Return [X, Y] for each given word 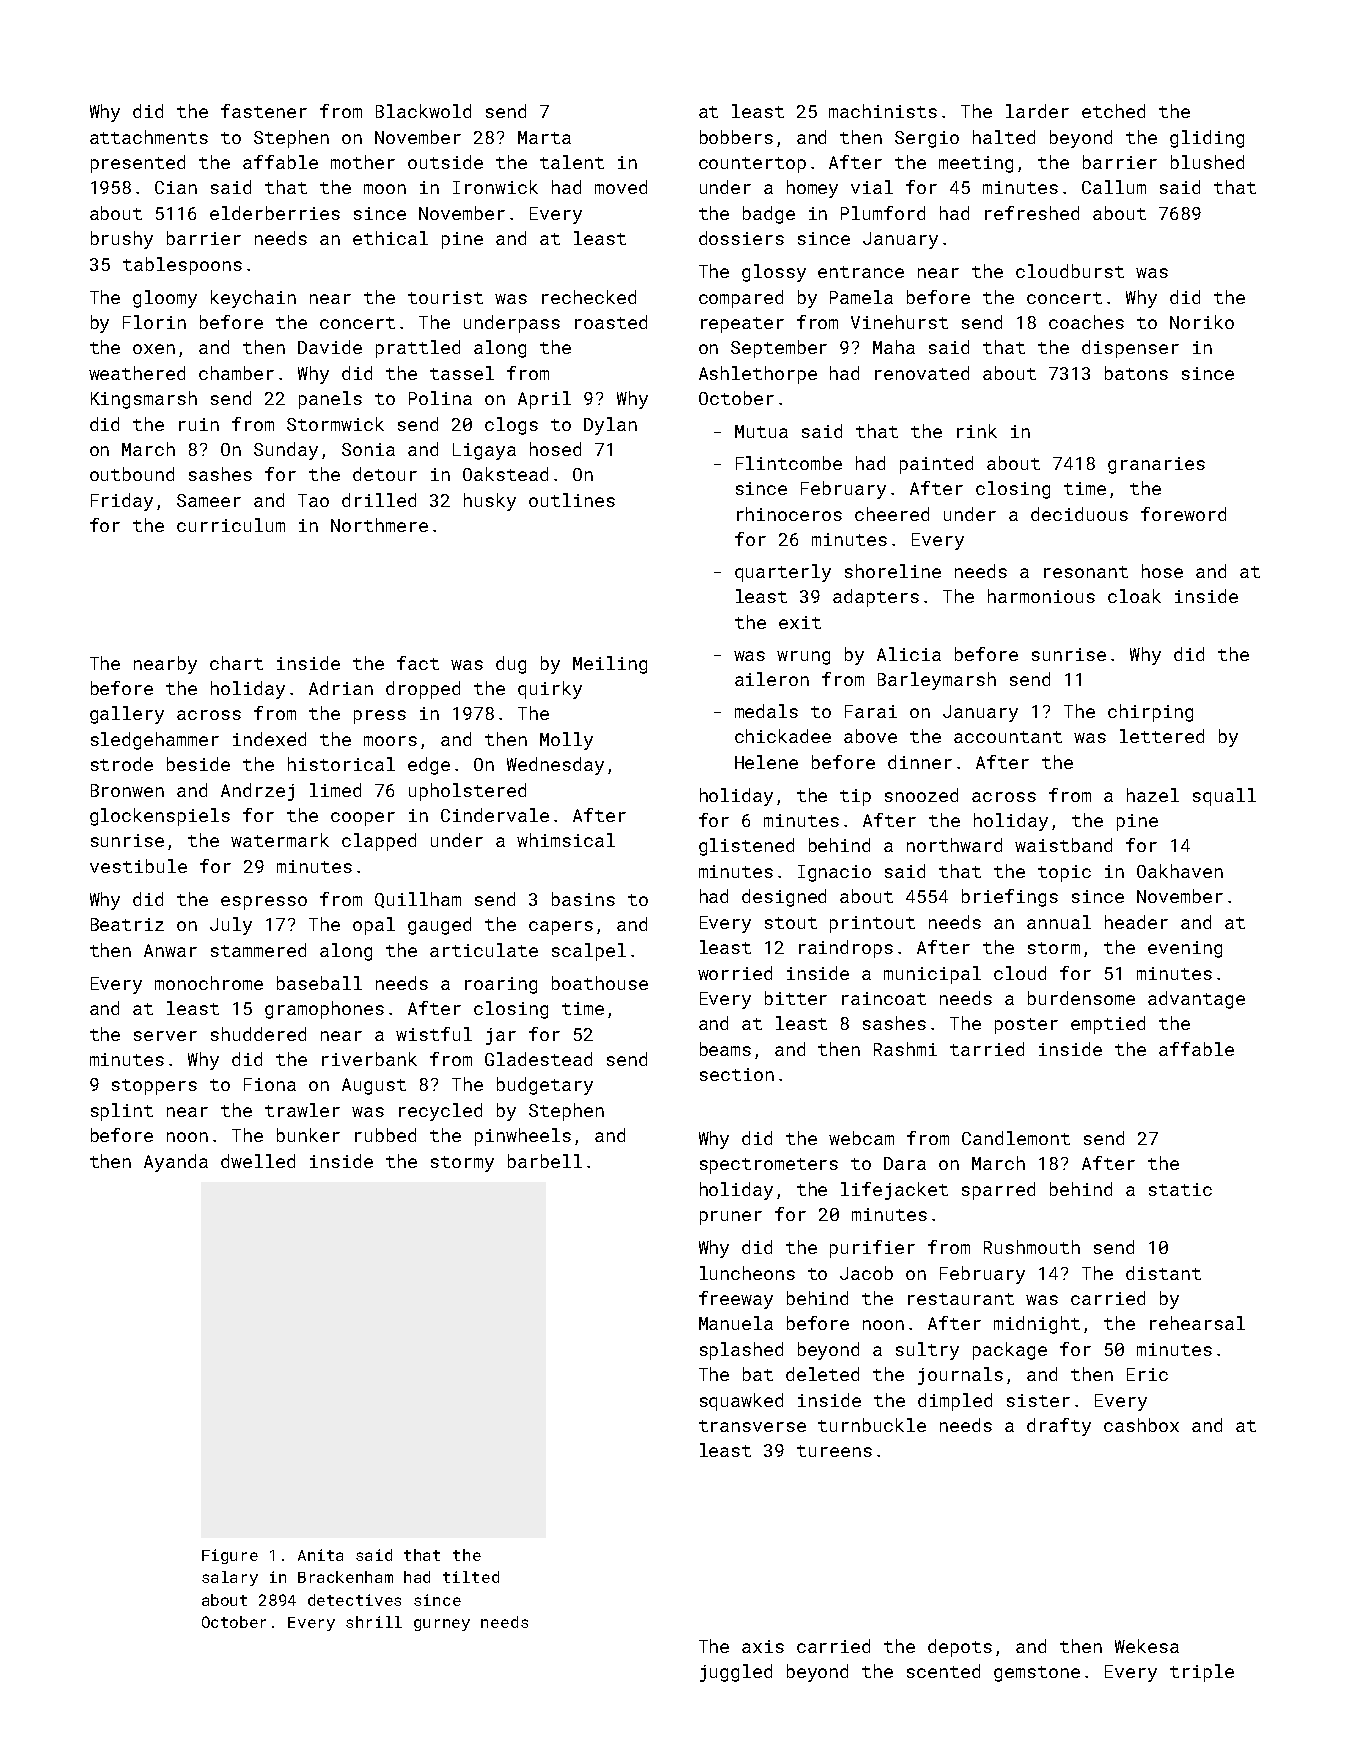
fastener [264, 111]
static [1180, 1189]
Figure [230, 1556]
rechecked [589, 297]
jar [501, 1036]
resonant [1086, 572]
